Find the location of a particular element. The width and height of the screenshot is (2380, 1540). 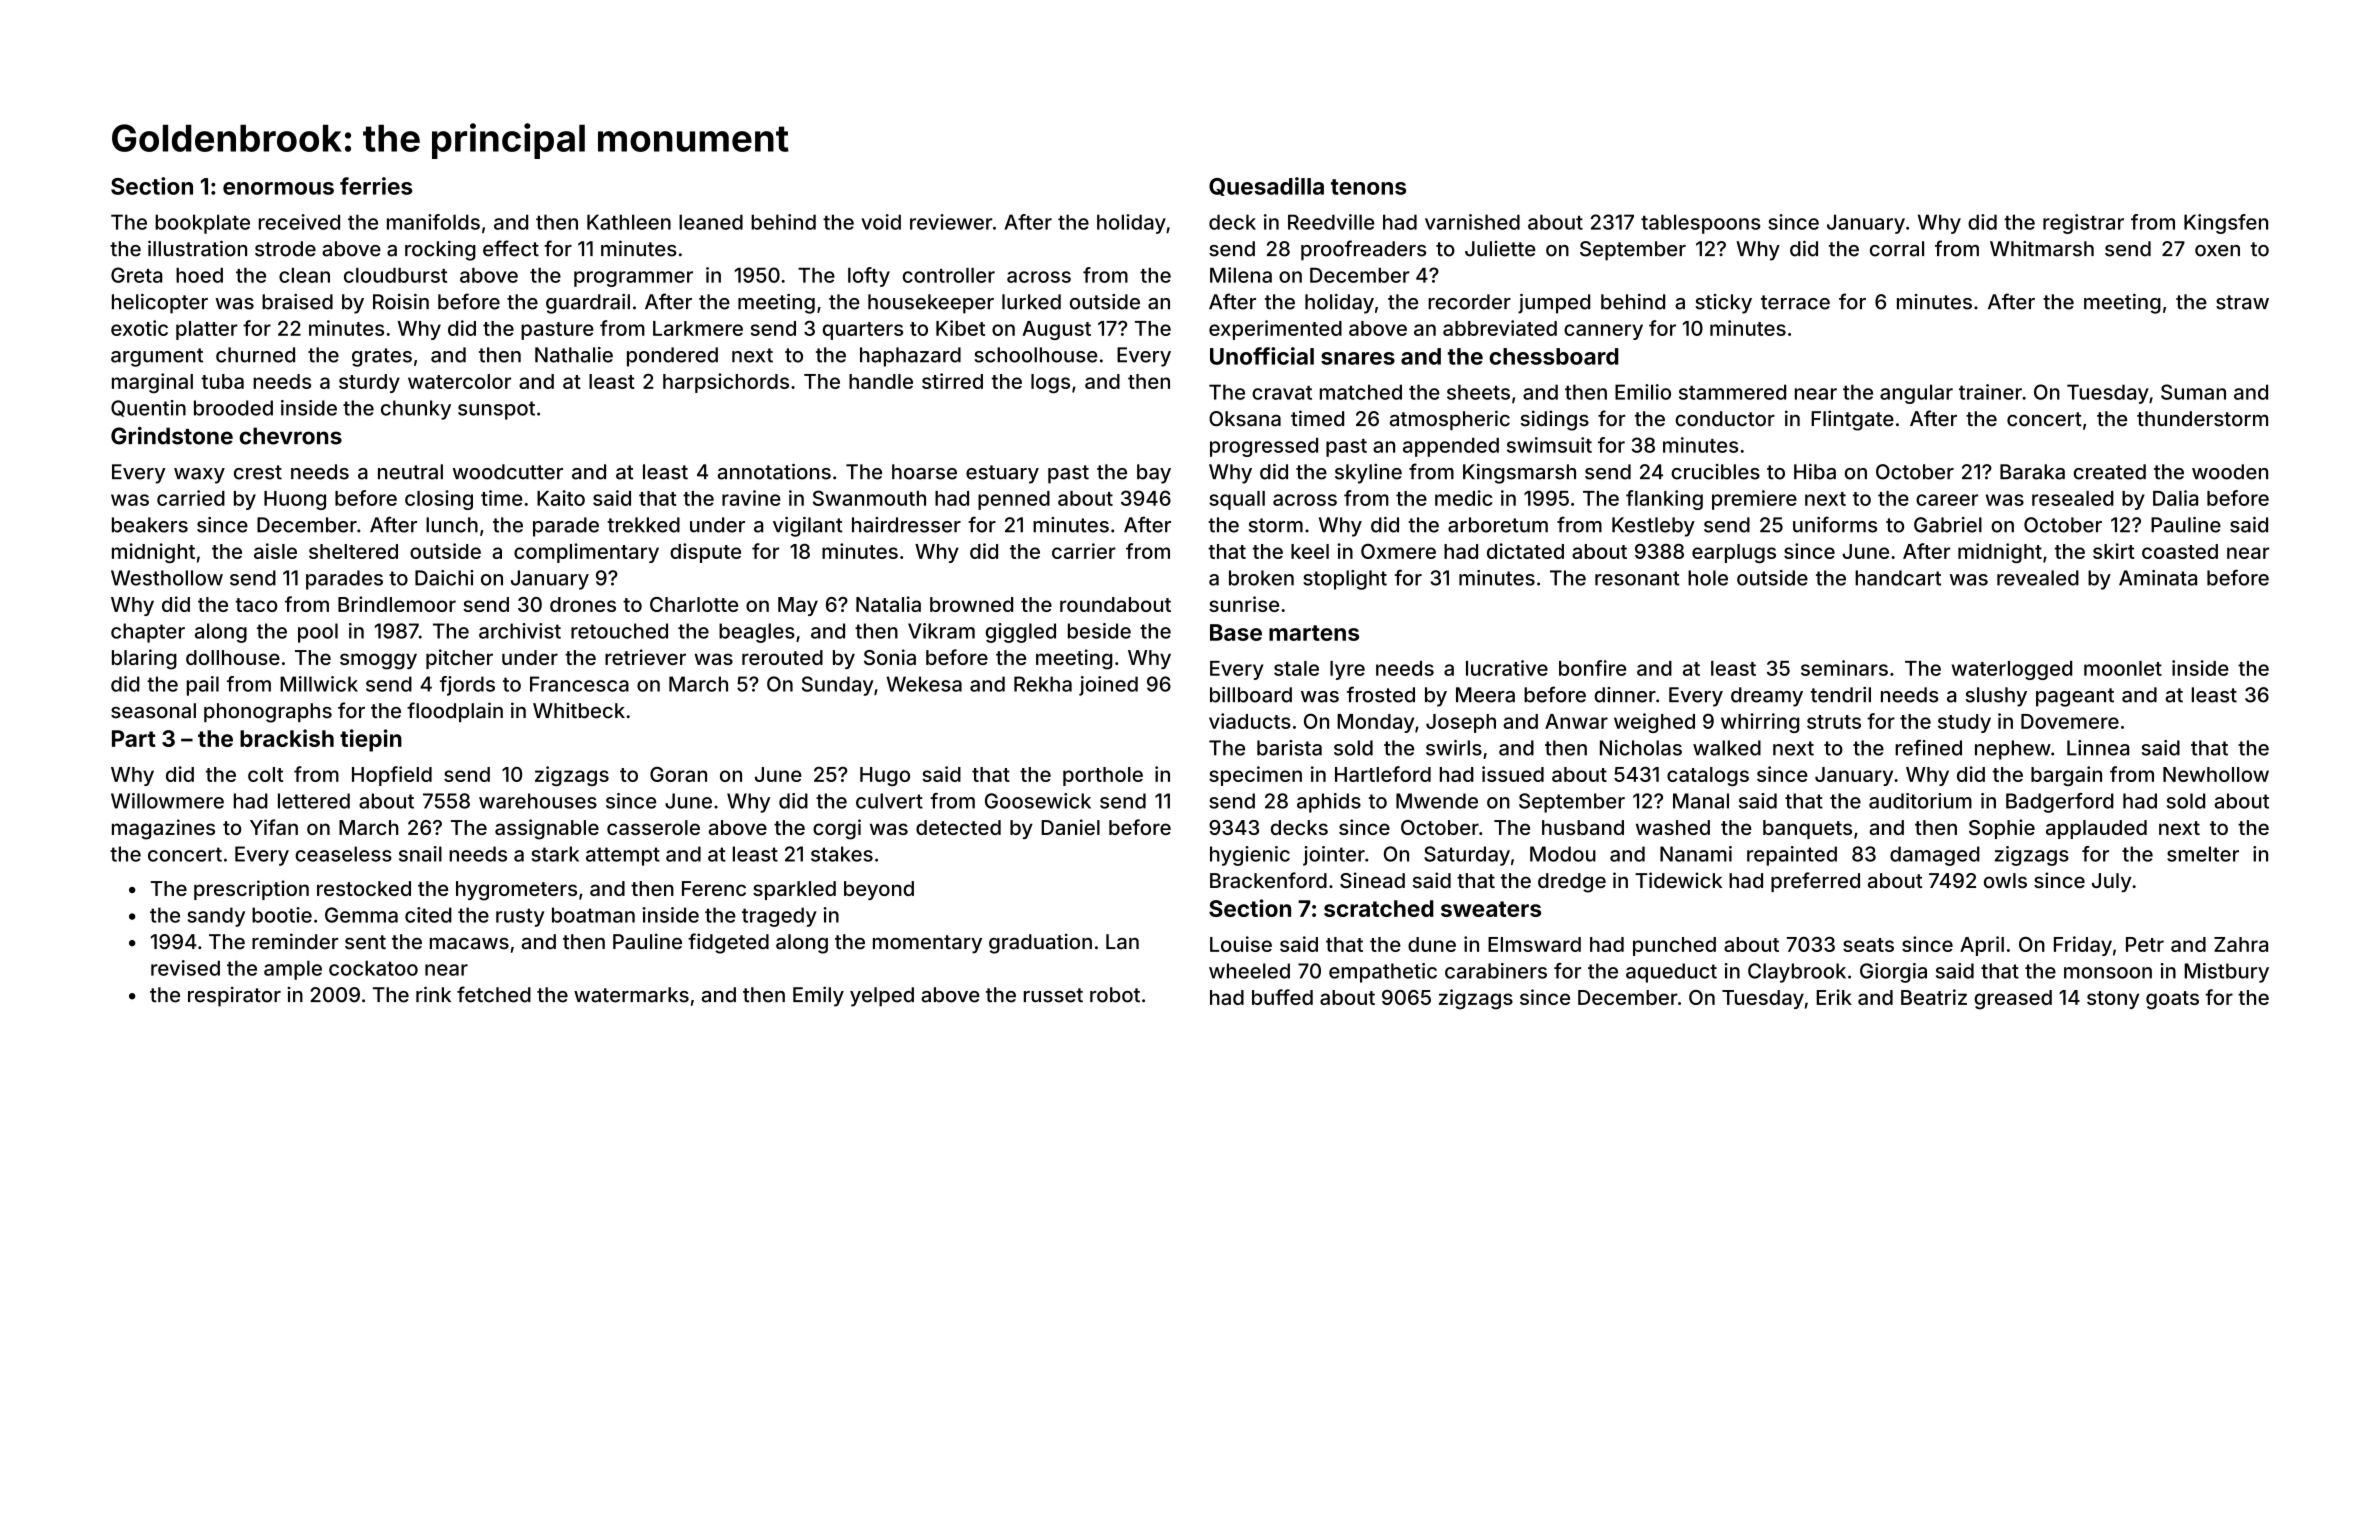

floodplain is located at coordinates (455, 712).
